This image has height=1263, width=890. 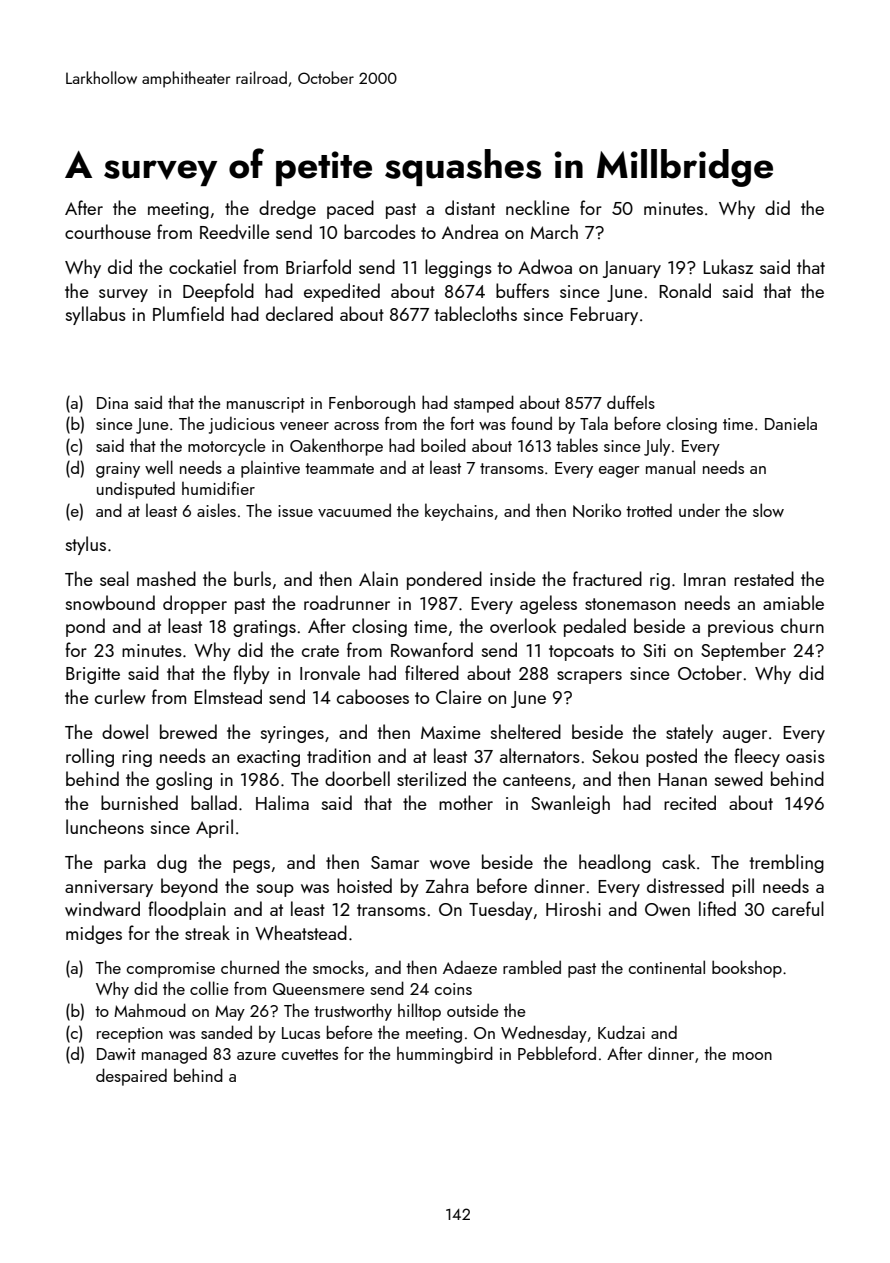 What do you see at coordinates (93, 675) in the image?
I see `Brigitte` at bounding box center [93, 675].
